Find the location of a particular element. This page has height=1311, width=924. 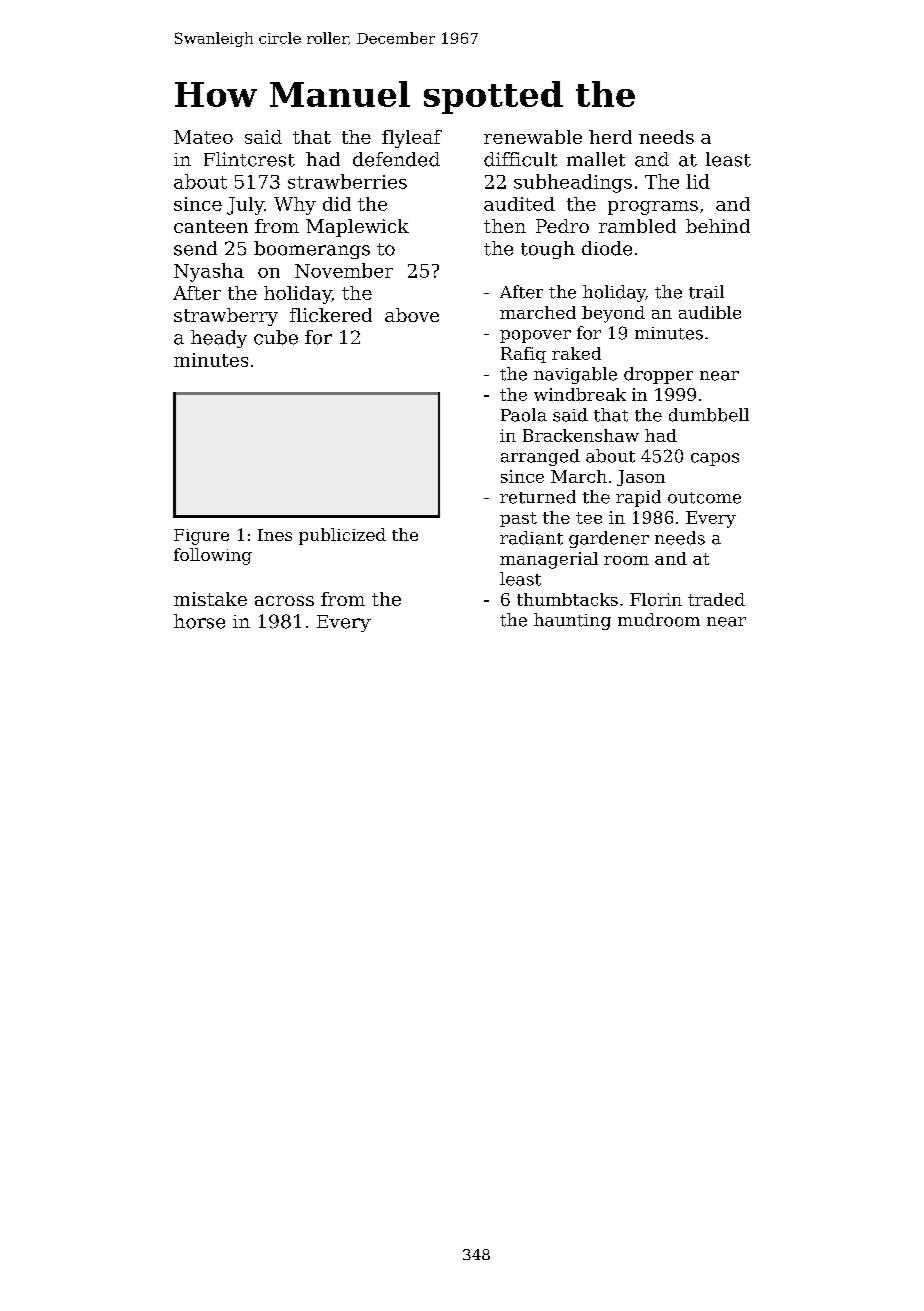

Ines is located at coordinates (275, 535).
